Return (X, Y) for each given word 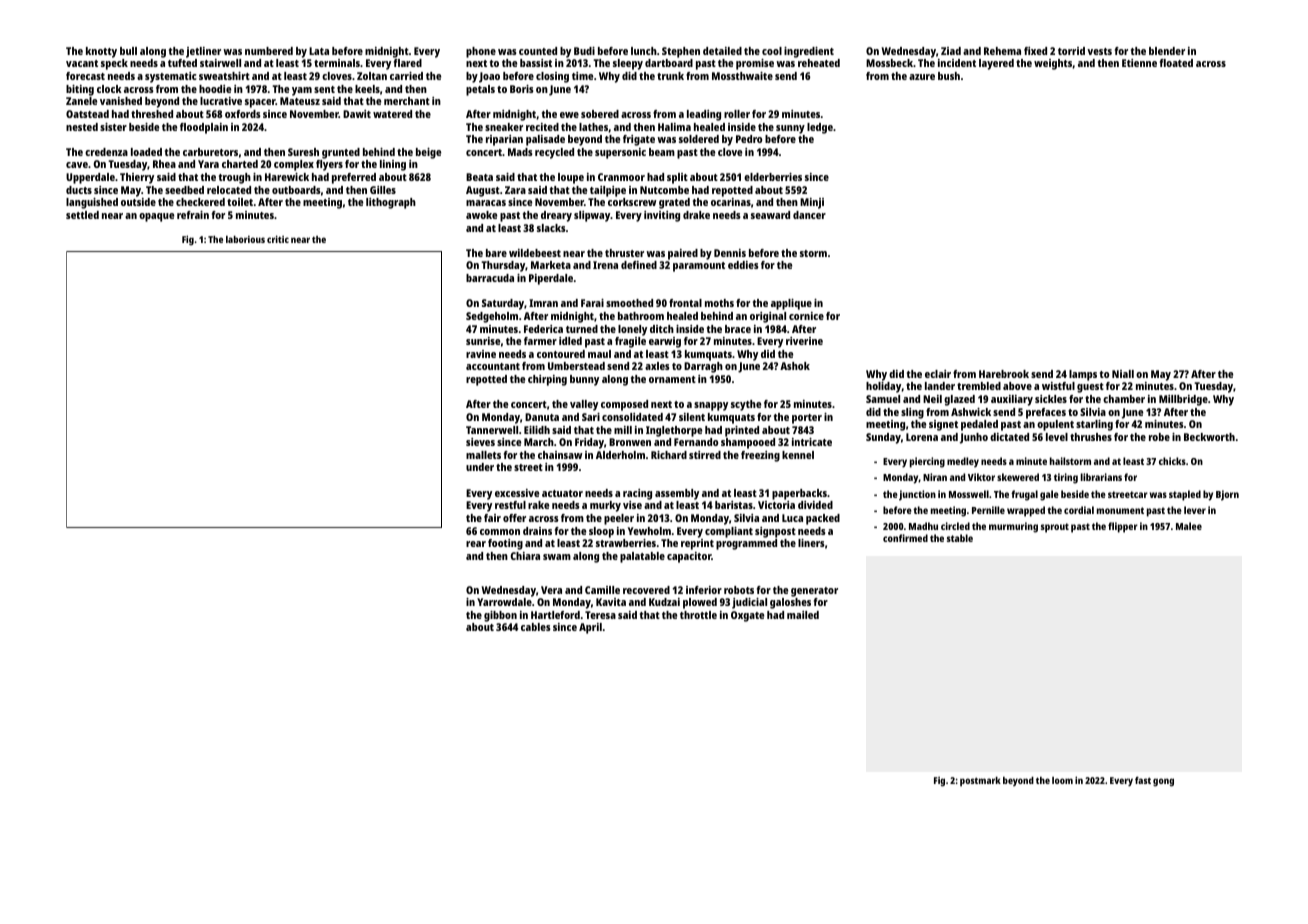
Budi (584, 51)
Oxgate (747, 616)
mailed (803, 615)
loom (1062, 780)
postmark (980, 782)
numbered (269, 51)
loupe (571, 178)
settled (82, 215)
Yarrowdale (504, 602)
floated (1176, 63)
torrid (1071, 51)
